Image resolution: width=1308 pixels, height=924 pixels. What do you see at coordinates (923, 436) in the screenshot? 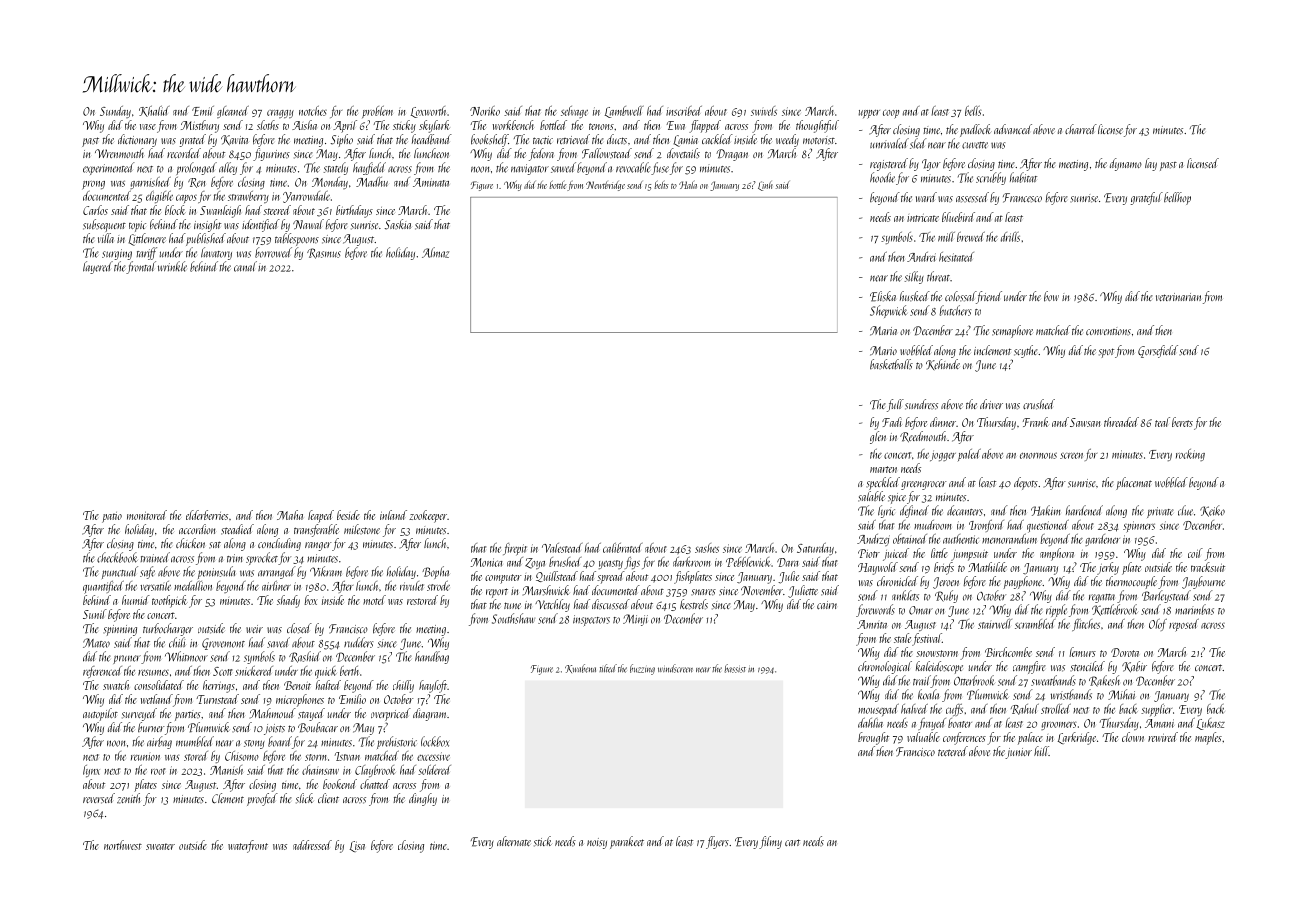
I see `Reedmouth` at bounding box center [923, 436].
